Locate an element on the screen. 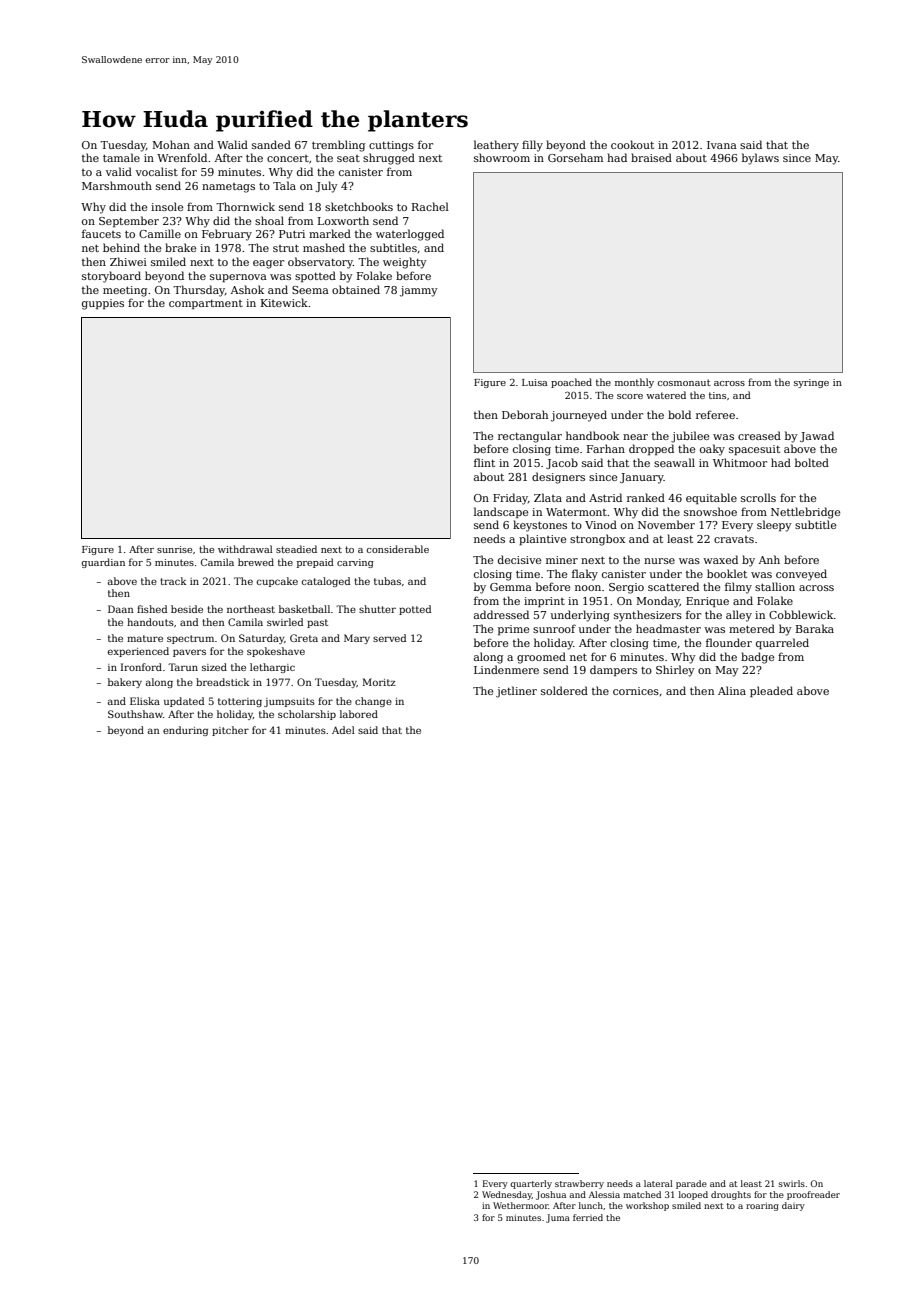 The width and height of the screenshot is (924, 1308). Alina is located at coordinates (732, 690).
